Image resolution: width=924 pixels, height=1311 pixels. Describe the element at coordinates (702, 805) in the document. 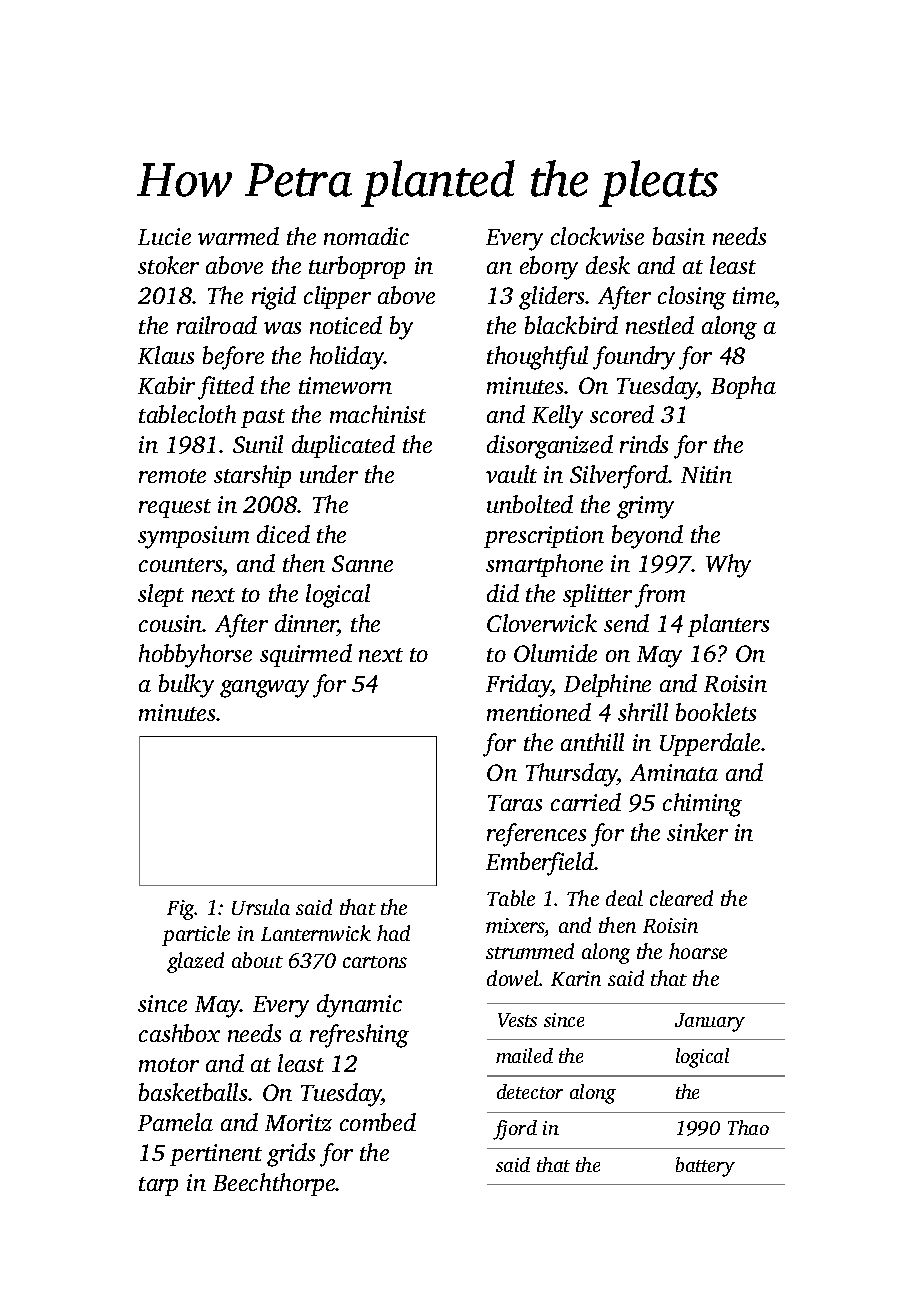

I see `chiming` at that location.
